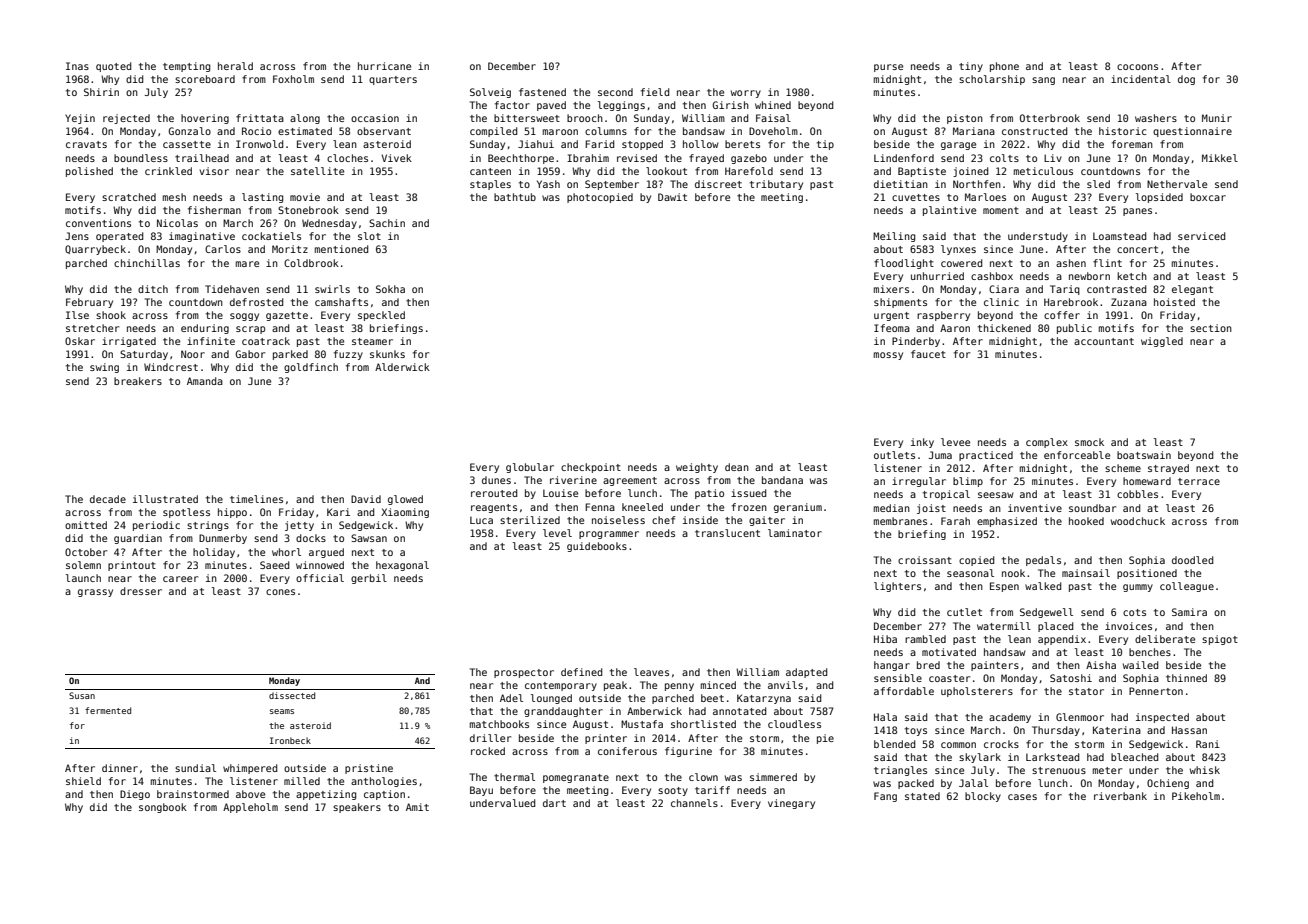 This screenshot has height=924, width=1308. What do you see at coordinates (1162, 342) in the screenshot?
I see `wiggled` at bounding box center [1162, 342].
